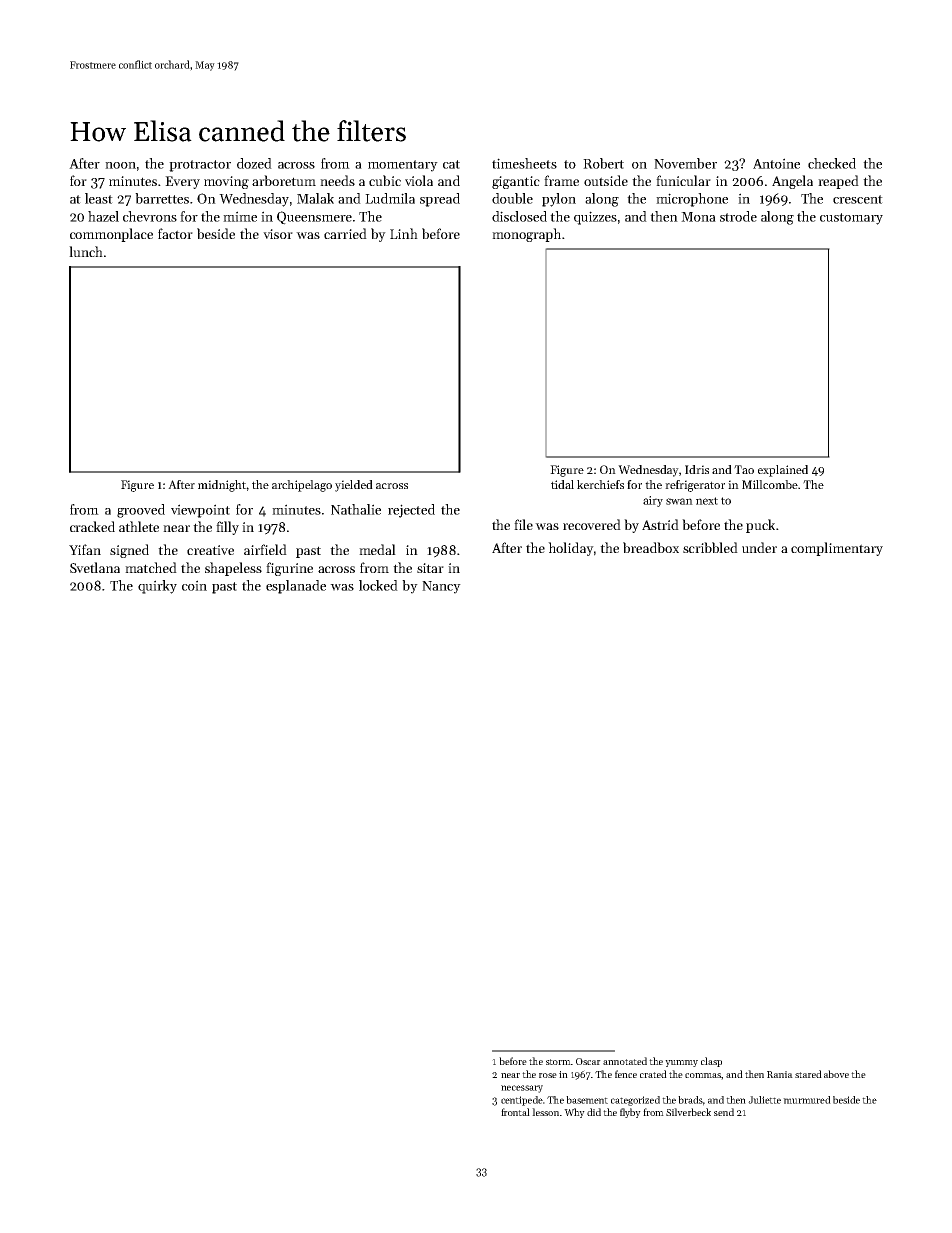 The height and width of the page is (1233, 952). What do you see at coordinates (836, 1074) in the page?
I see `above` at bounding box center [836, 1074].
